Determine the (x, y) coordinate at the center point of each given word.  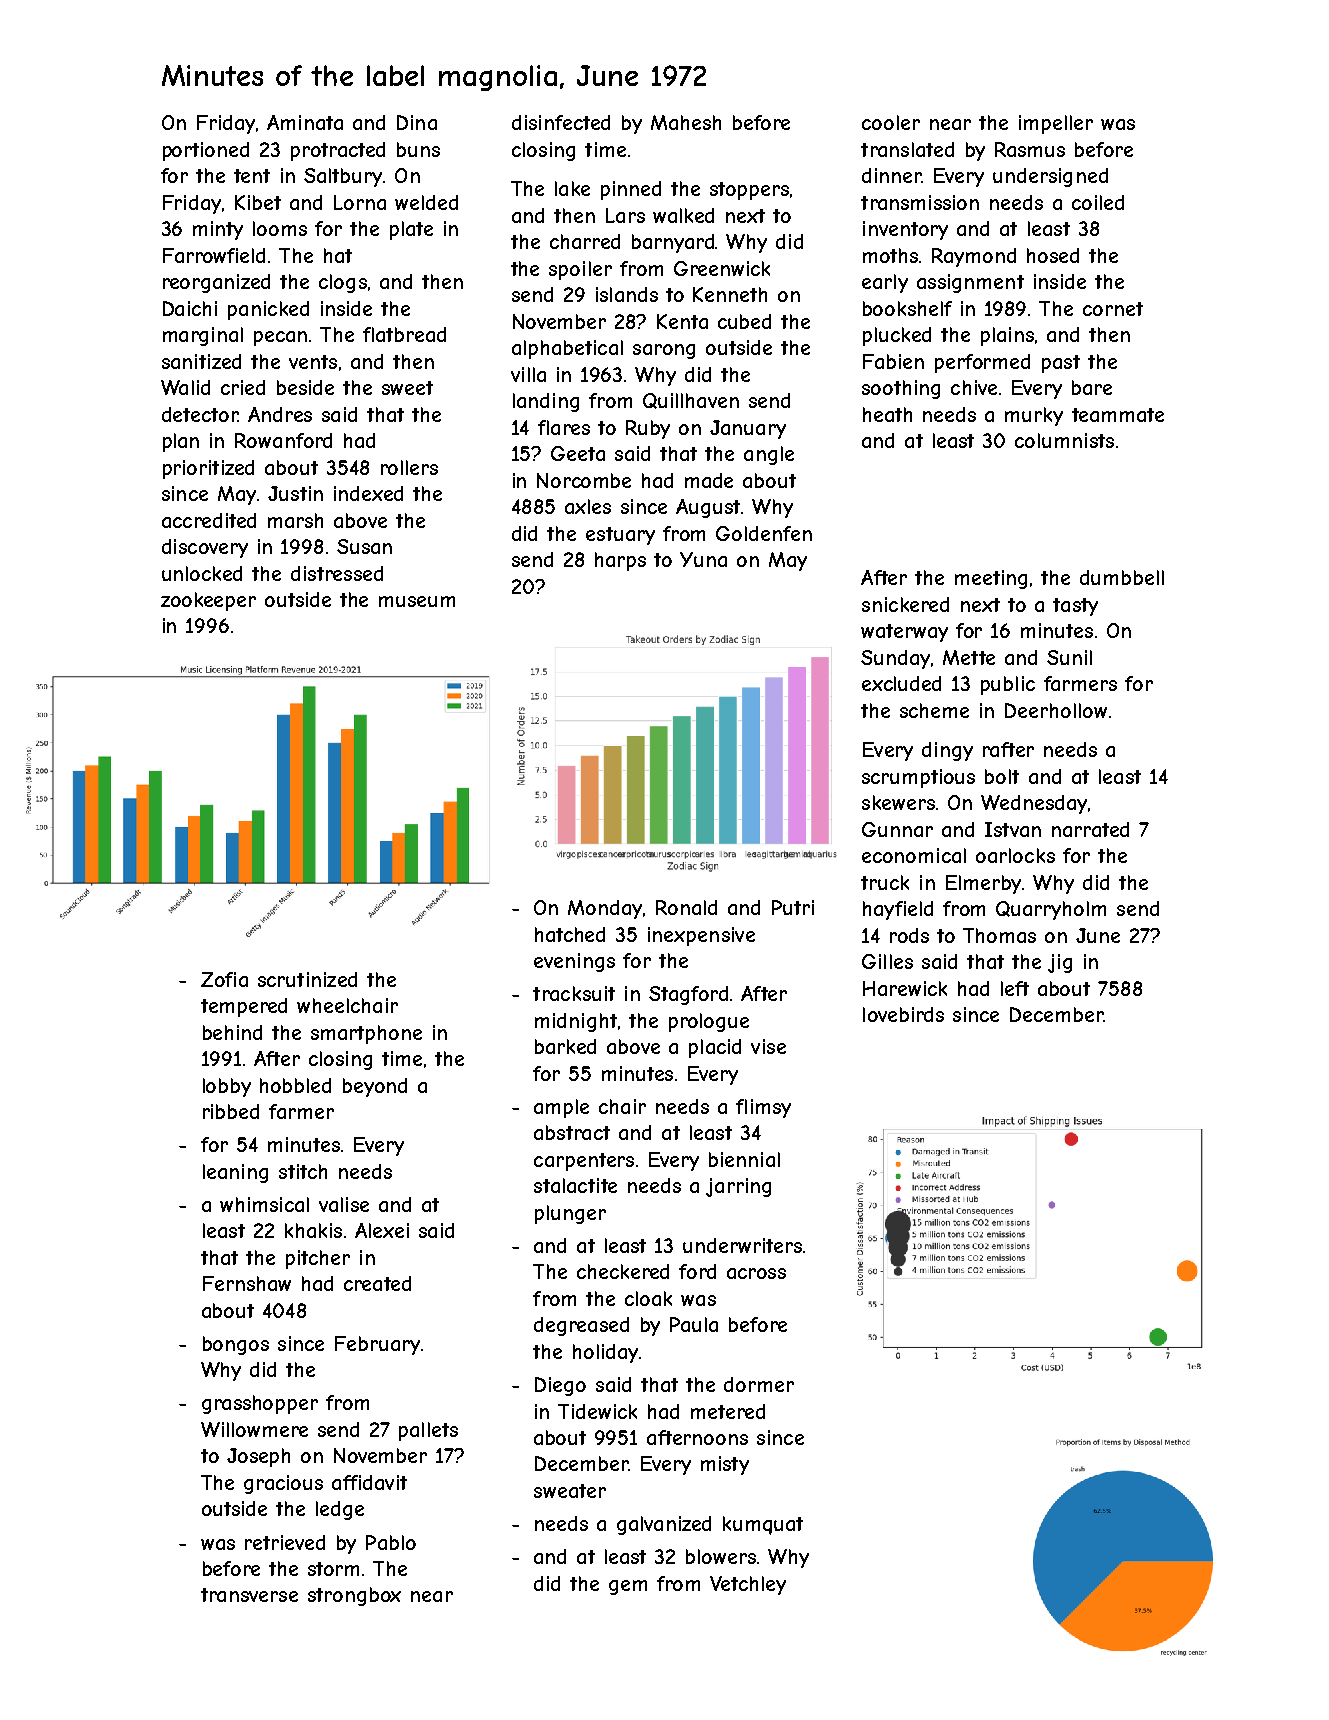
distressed (337, 573)
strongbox (354, 1596)
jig (1060, 963)
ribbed (231, 1111)
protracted (338, 151)
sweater (570, 1491)
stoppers (749, 191)
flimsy (763, 1108)
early (885, 283)
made (709, 480)
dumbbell (1122, 577)
